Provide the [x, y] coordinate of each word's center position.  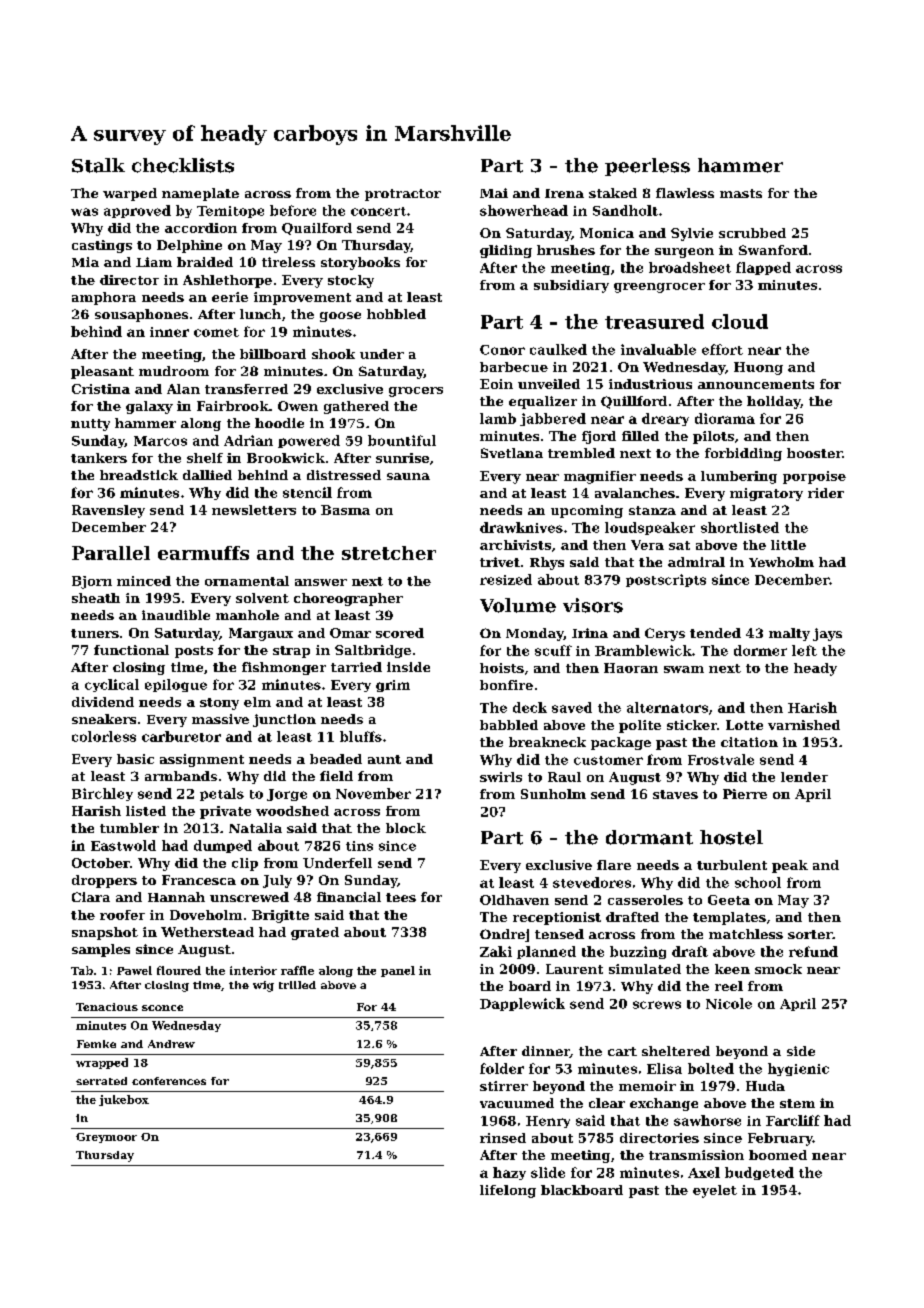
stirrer [504, 1086]
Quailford [317, 229]
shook [333, 354]
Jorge [287, 795]
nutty [90, 425]
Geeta [729, 900]
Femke [96, 1044]
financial [349, 897]
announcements [756, 384]
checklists [183, 165]
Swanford [773, 250]
